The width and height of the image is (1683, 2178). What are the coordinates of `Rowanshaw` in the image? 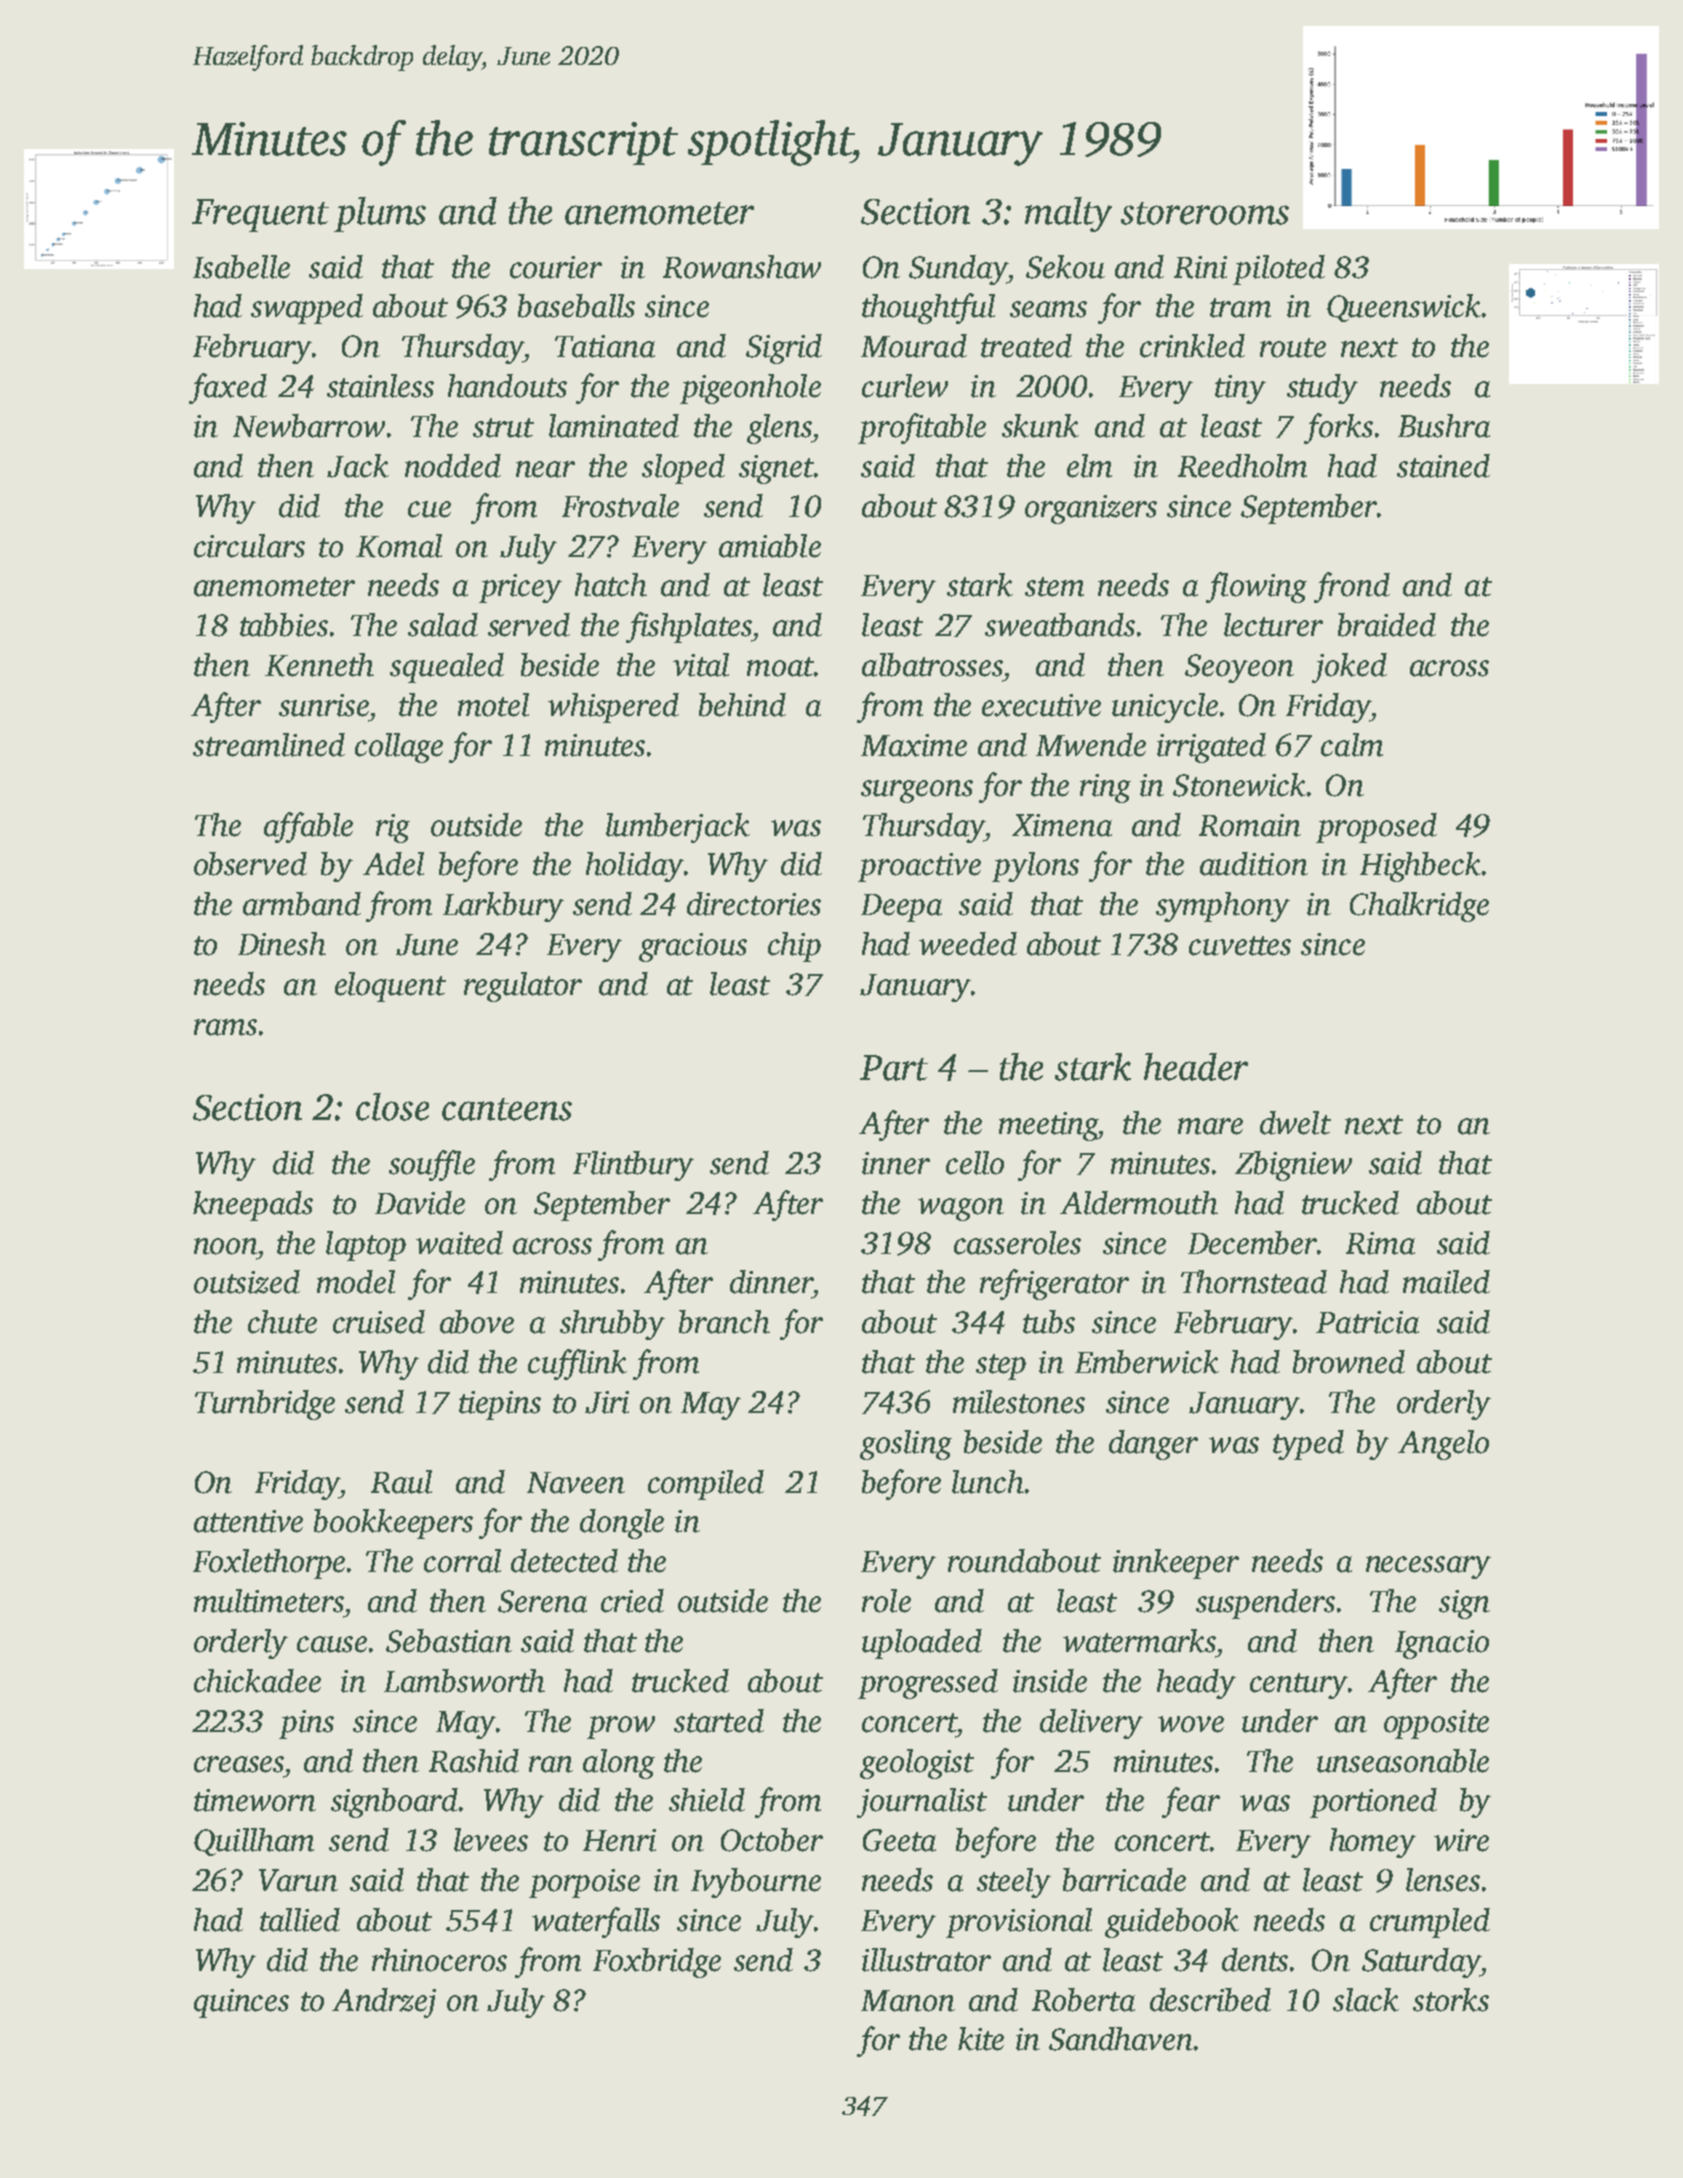 It's located at (742, 267).
